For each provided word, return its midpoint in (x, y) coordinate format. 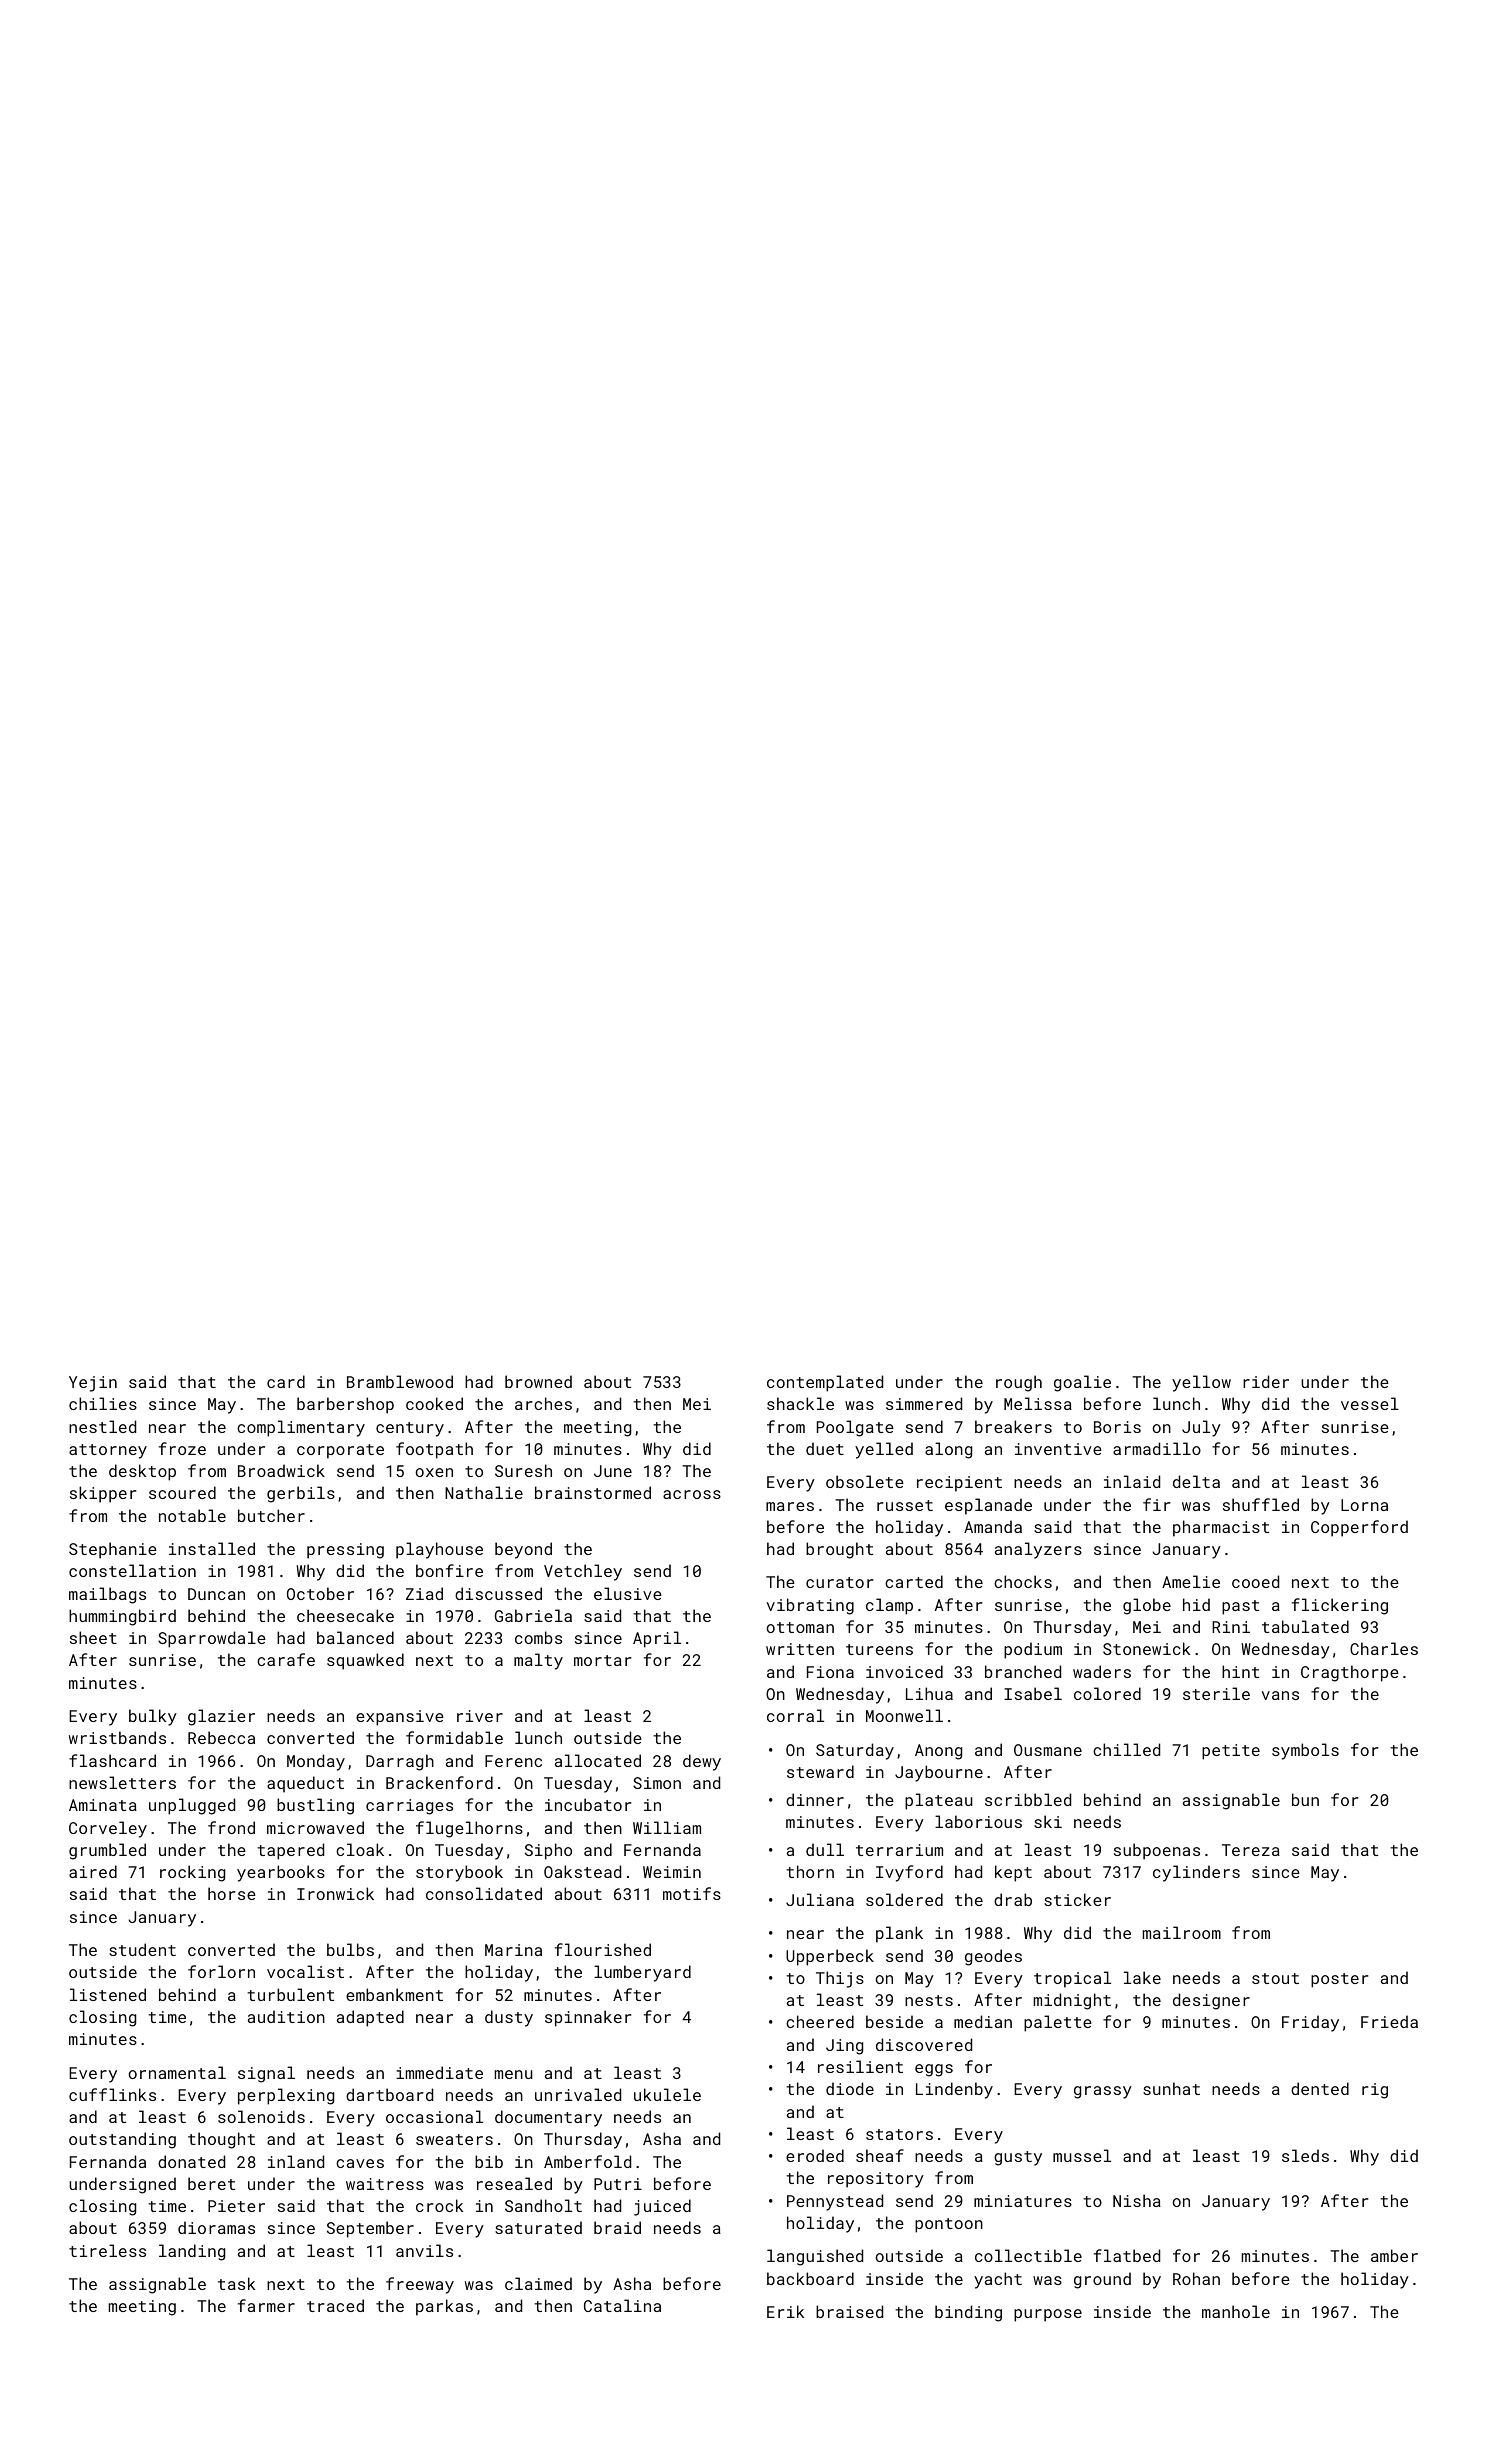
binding (968, 2313)
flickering (1340, 1606)
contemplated (825, 1383)
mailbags (107, 1595)
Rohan (1196, 2278)
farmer (266, 2305)
